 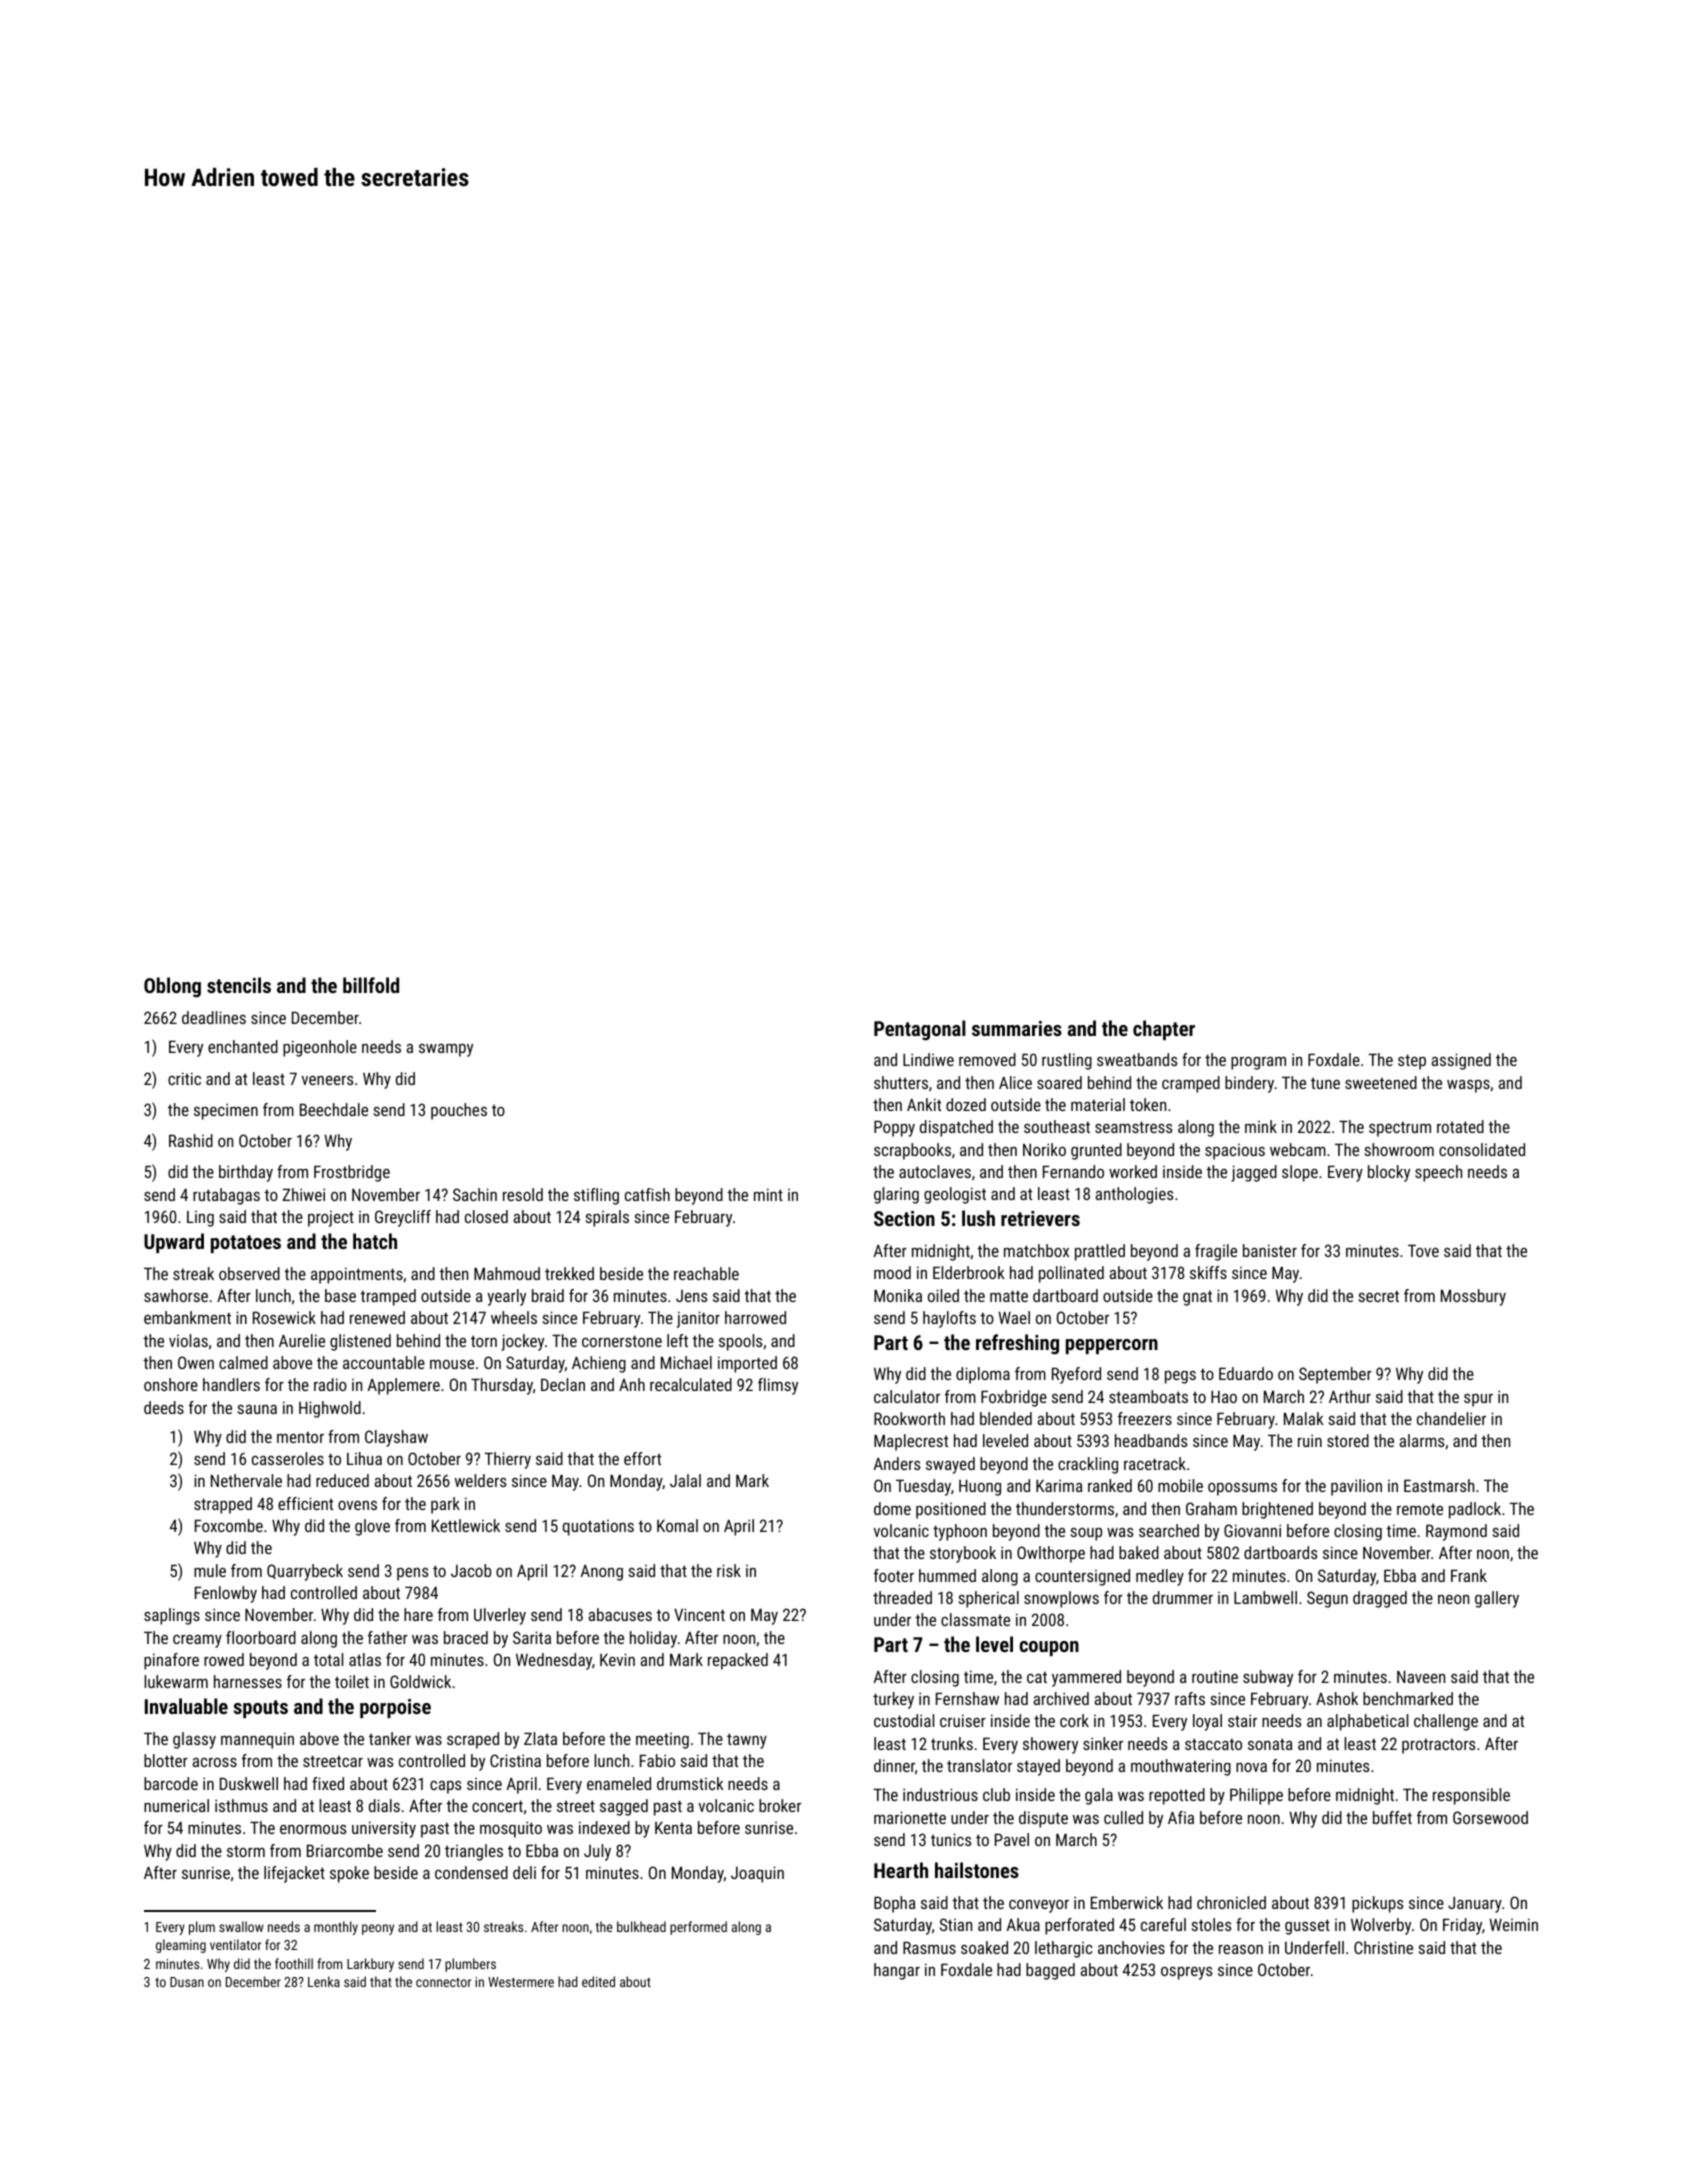 I want to click on Pentagonal, so click(x=920, y=1030).
